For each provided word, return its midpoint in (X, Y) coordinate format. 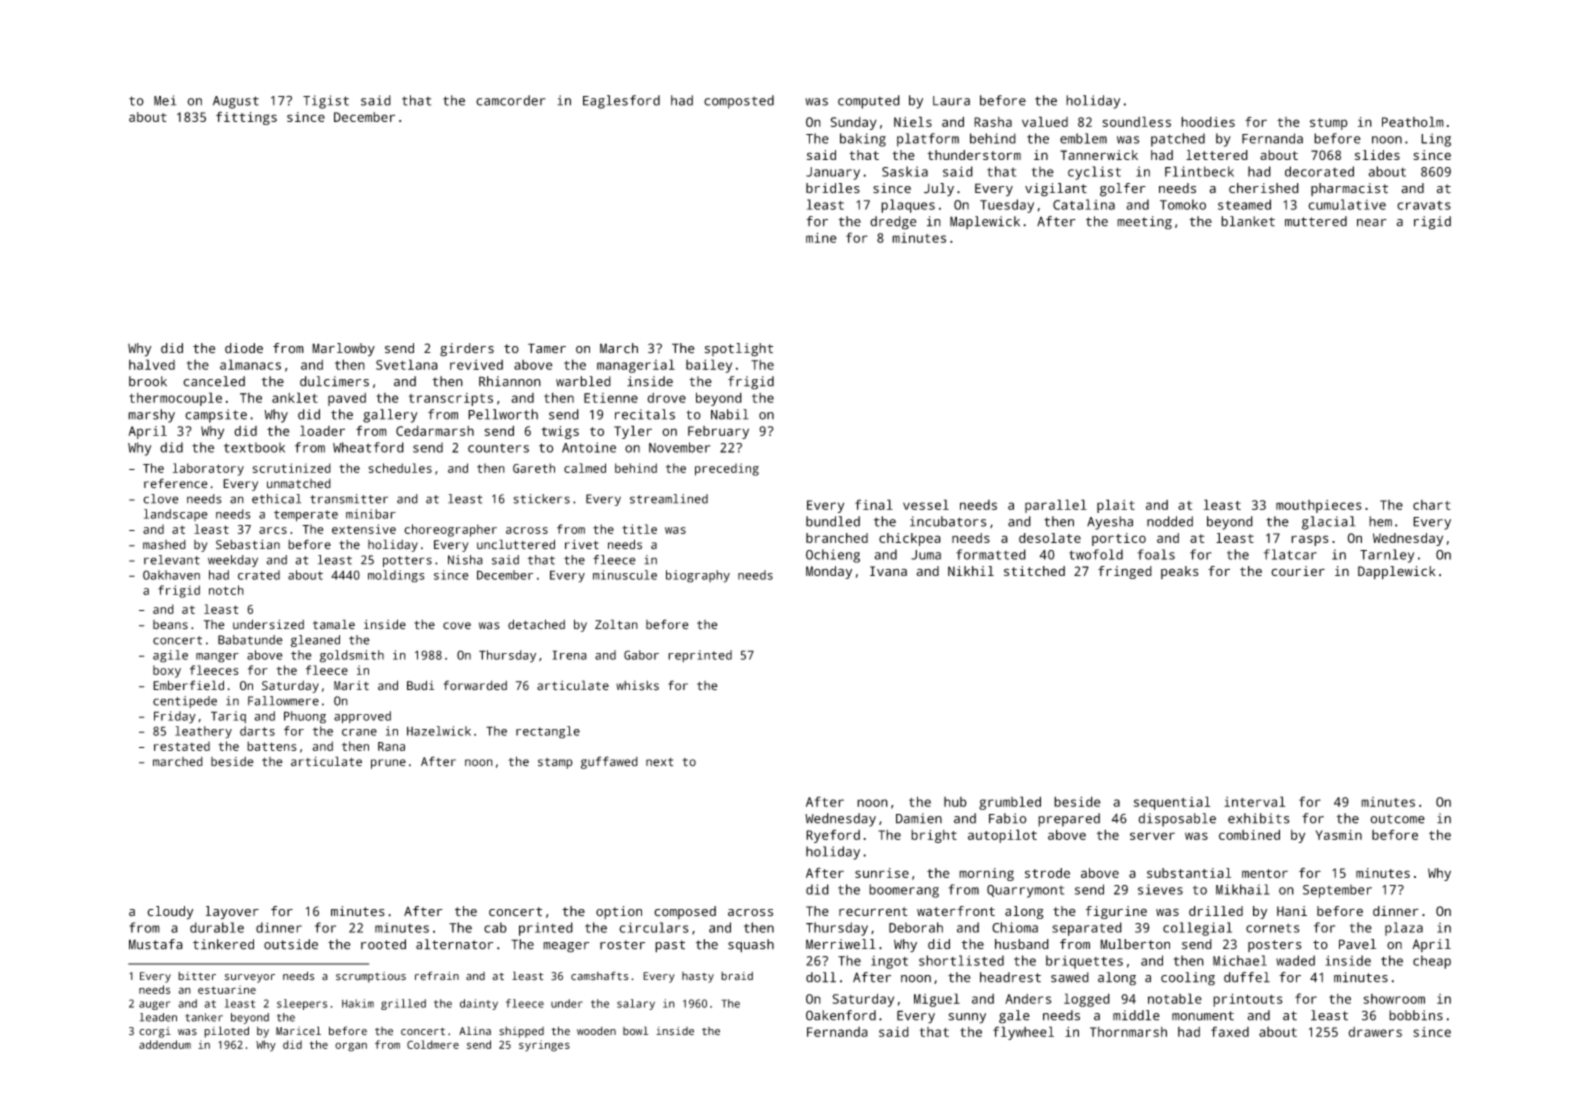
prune (388, 764)
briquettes (1084, 962)
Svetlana (407, 364)
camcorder (511, 100)
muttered (1316, 221)
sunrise (882, 873)
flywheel (1023, 1033)
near (1371, 223)
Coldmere (433, 1044)
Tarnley (1387, 556)
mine (821, 237)
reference (176, 483)
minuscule (625, 575)
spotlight (739, 350)
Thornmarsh (1128, 1032)
